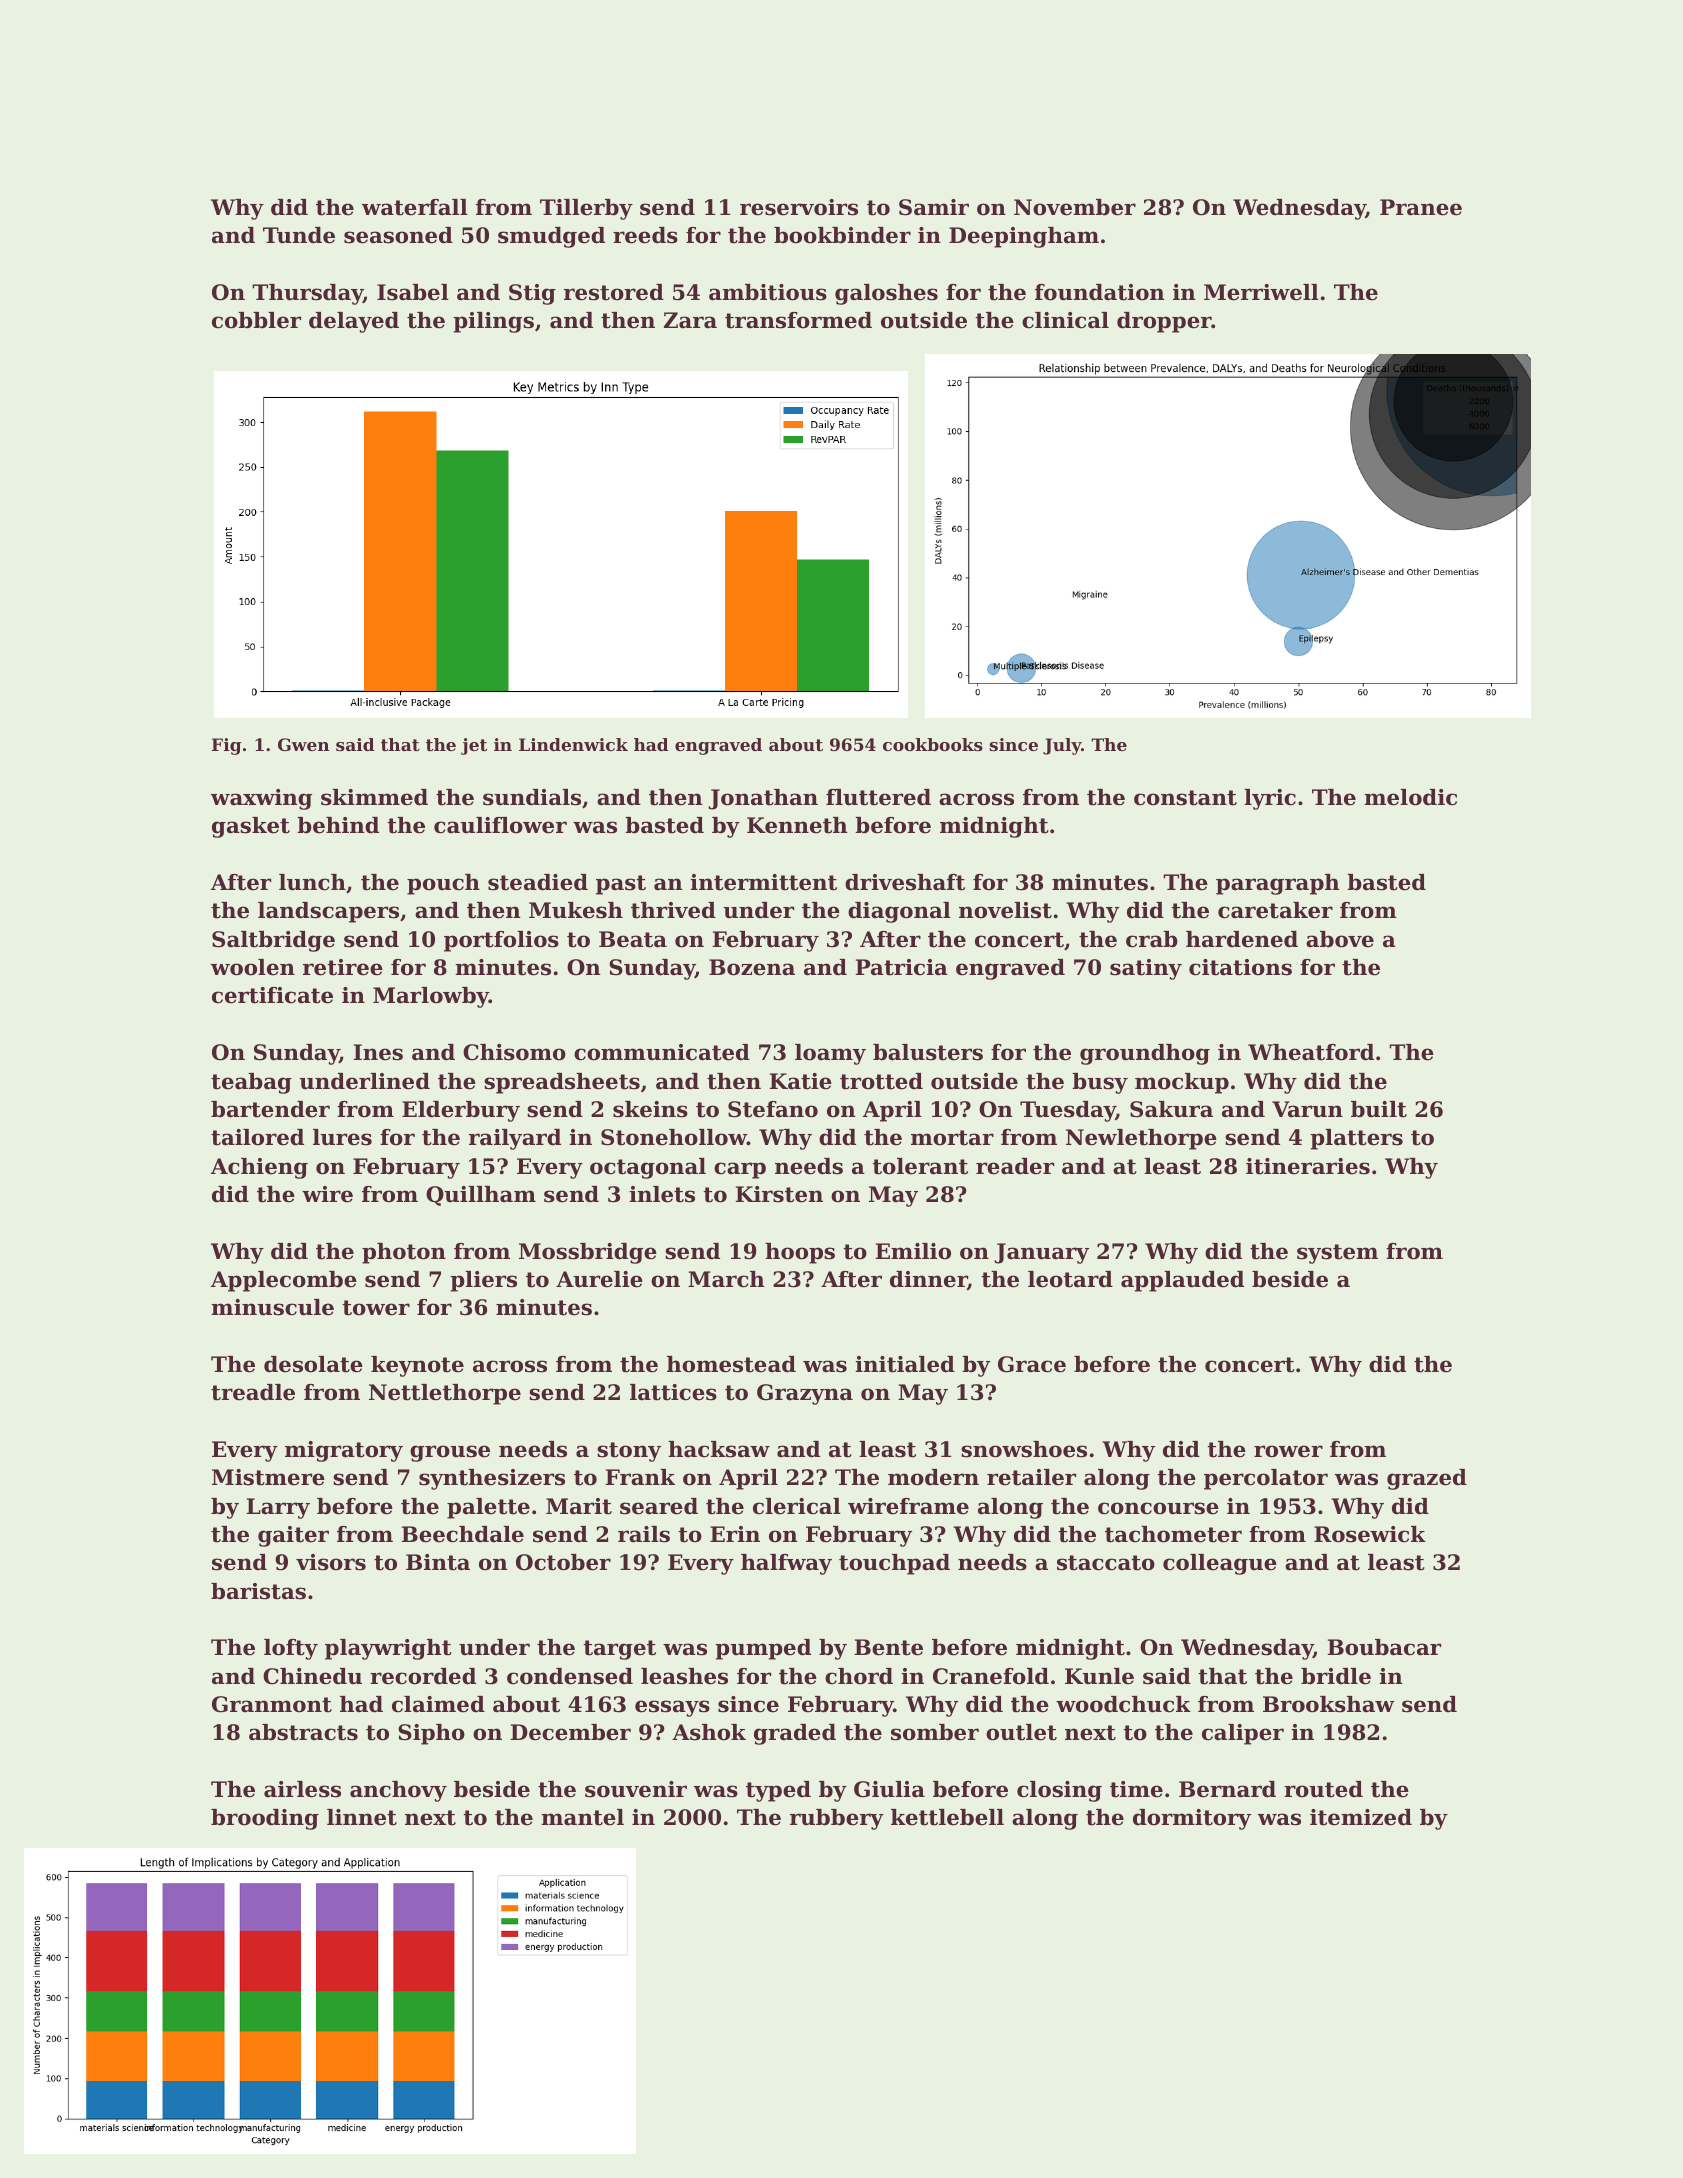 The width and height of the screenshot is (1683, 2178). I want to click on above, so click(1340, 939).
